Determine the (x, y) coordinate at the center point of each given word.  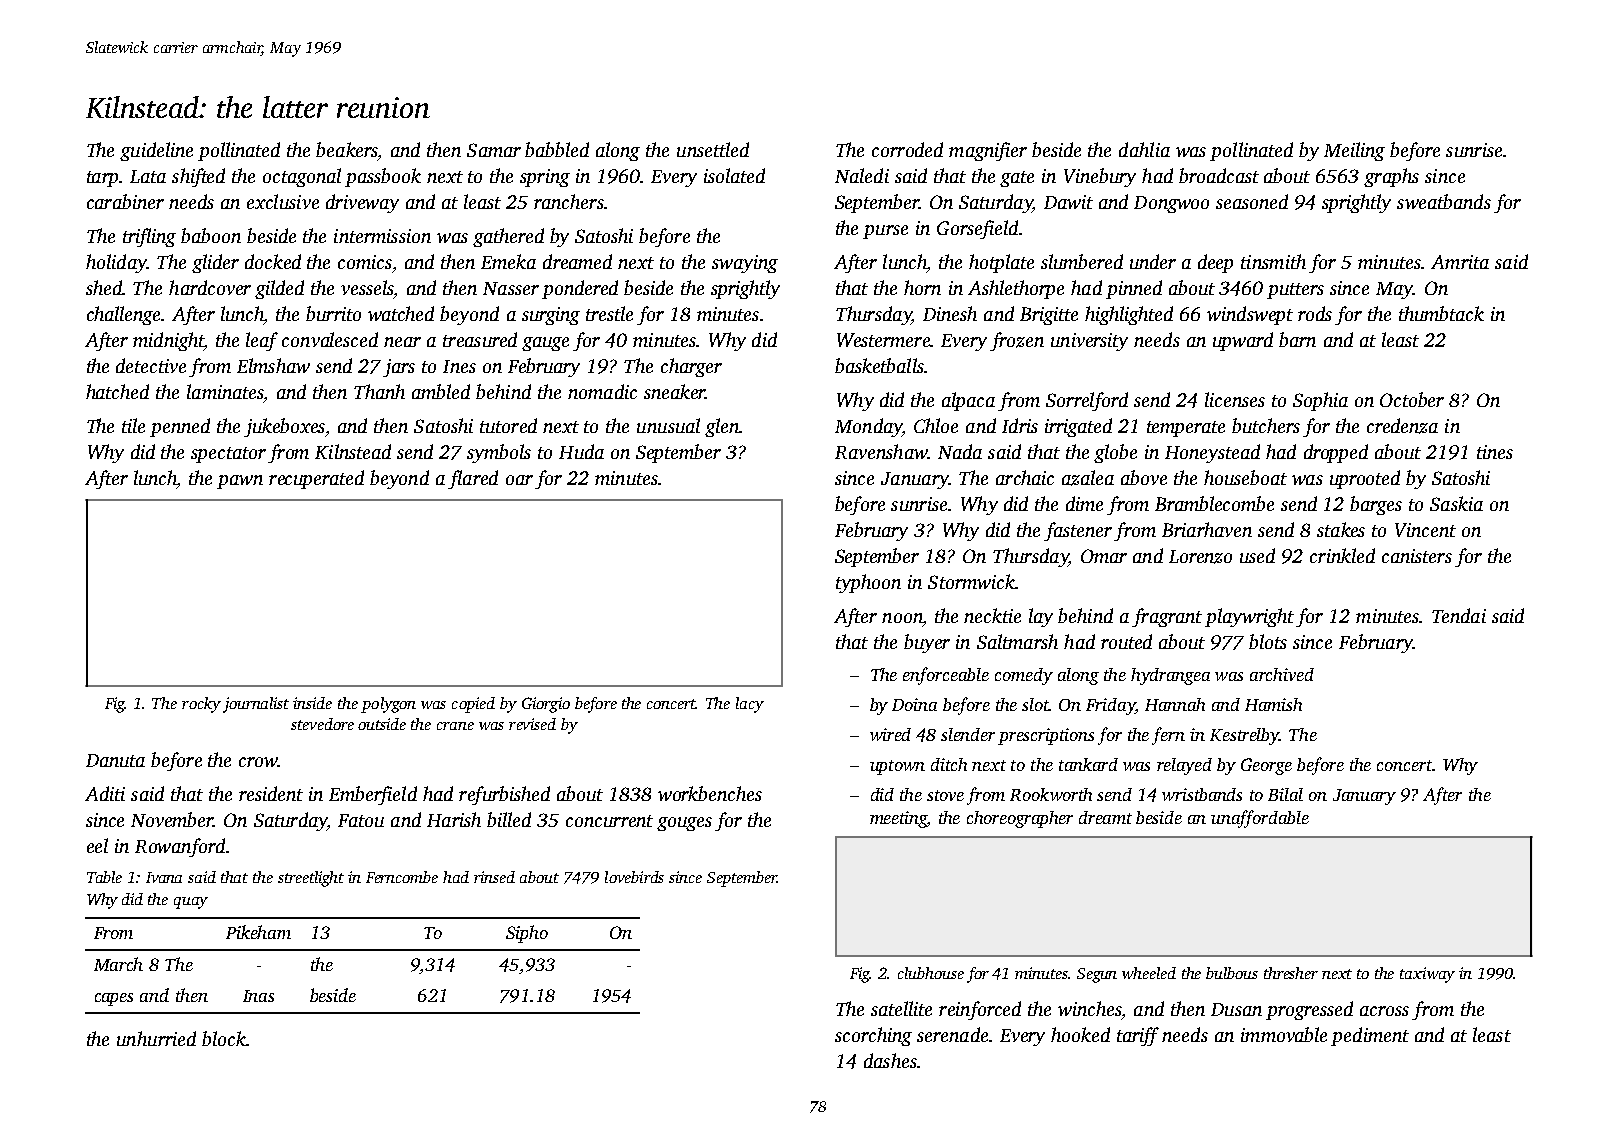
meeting (898, 819)
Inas (258, 996)
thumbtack (1441, 313)
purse (885, 232)
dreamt (1105, 817)
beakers (347, 149)
